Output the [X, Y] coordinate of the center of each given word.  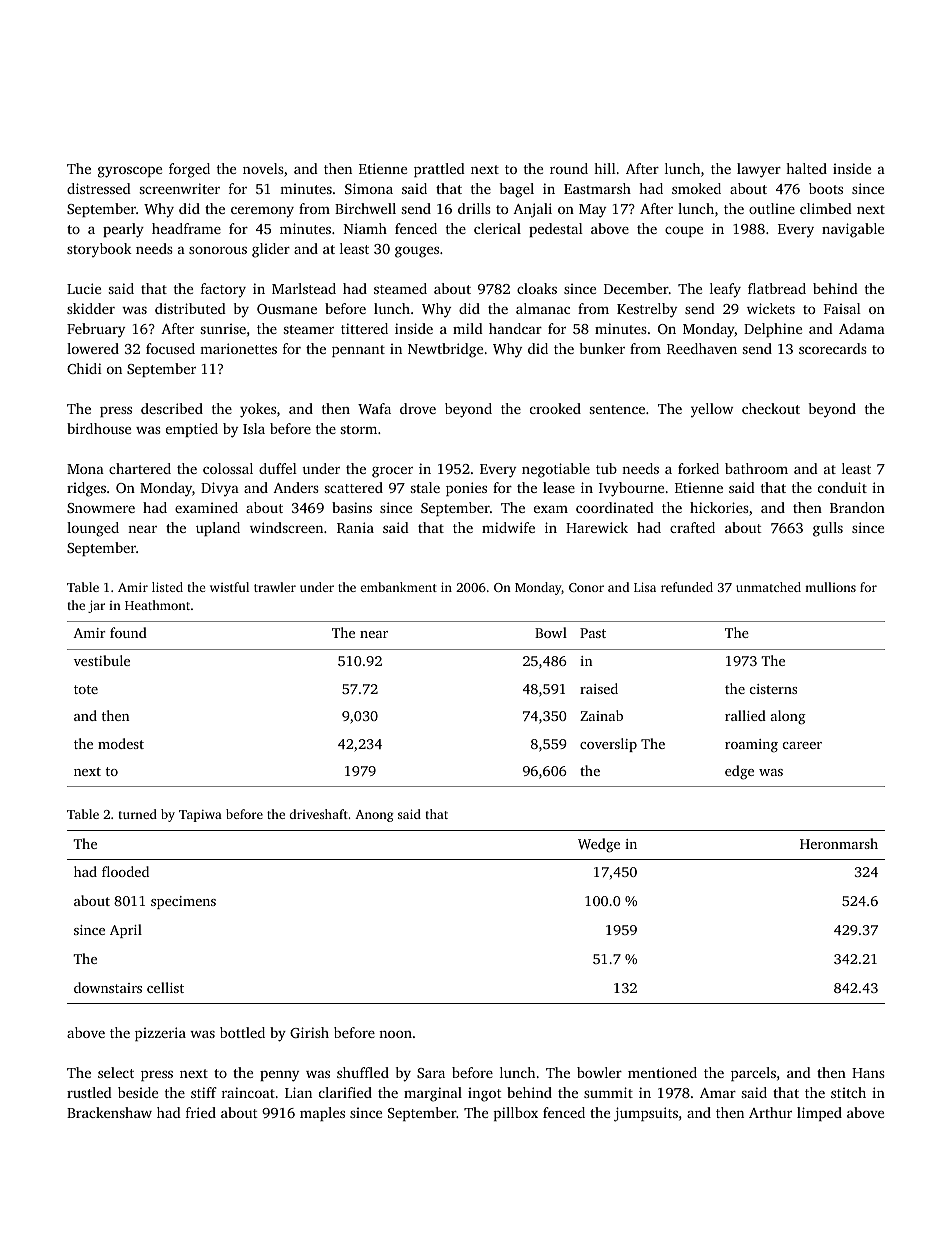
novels [263, 168]
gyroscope [130, 172]
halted [806, 168]
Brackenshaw [109, 1112]
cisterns [773, 689]
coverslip [608, 745]
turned [138, 814]
